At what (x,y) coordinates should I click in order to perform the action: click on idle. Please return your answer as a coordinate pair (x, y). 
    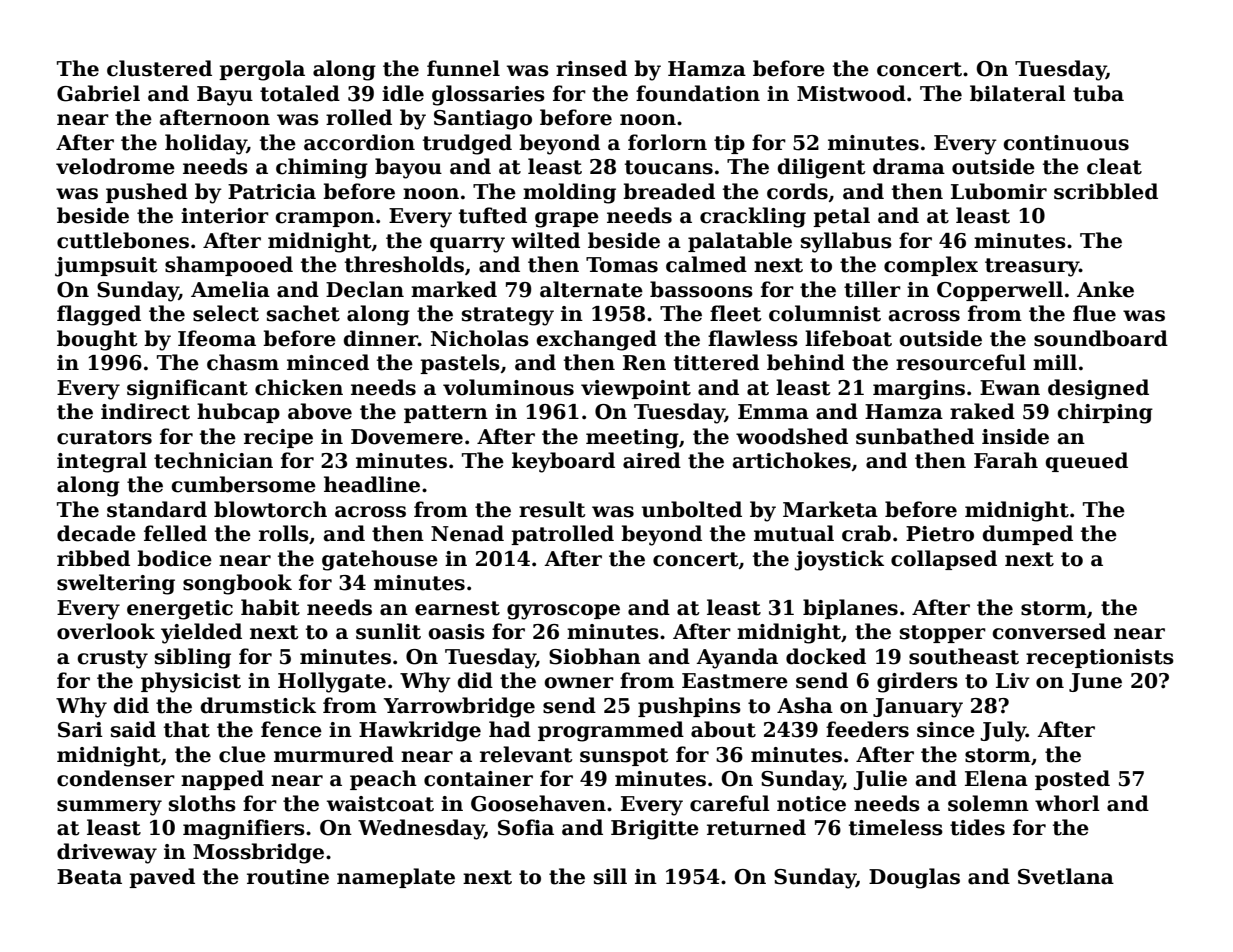
    Looking at the image, I should click on (403, 93).
